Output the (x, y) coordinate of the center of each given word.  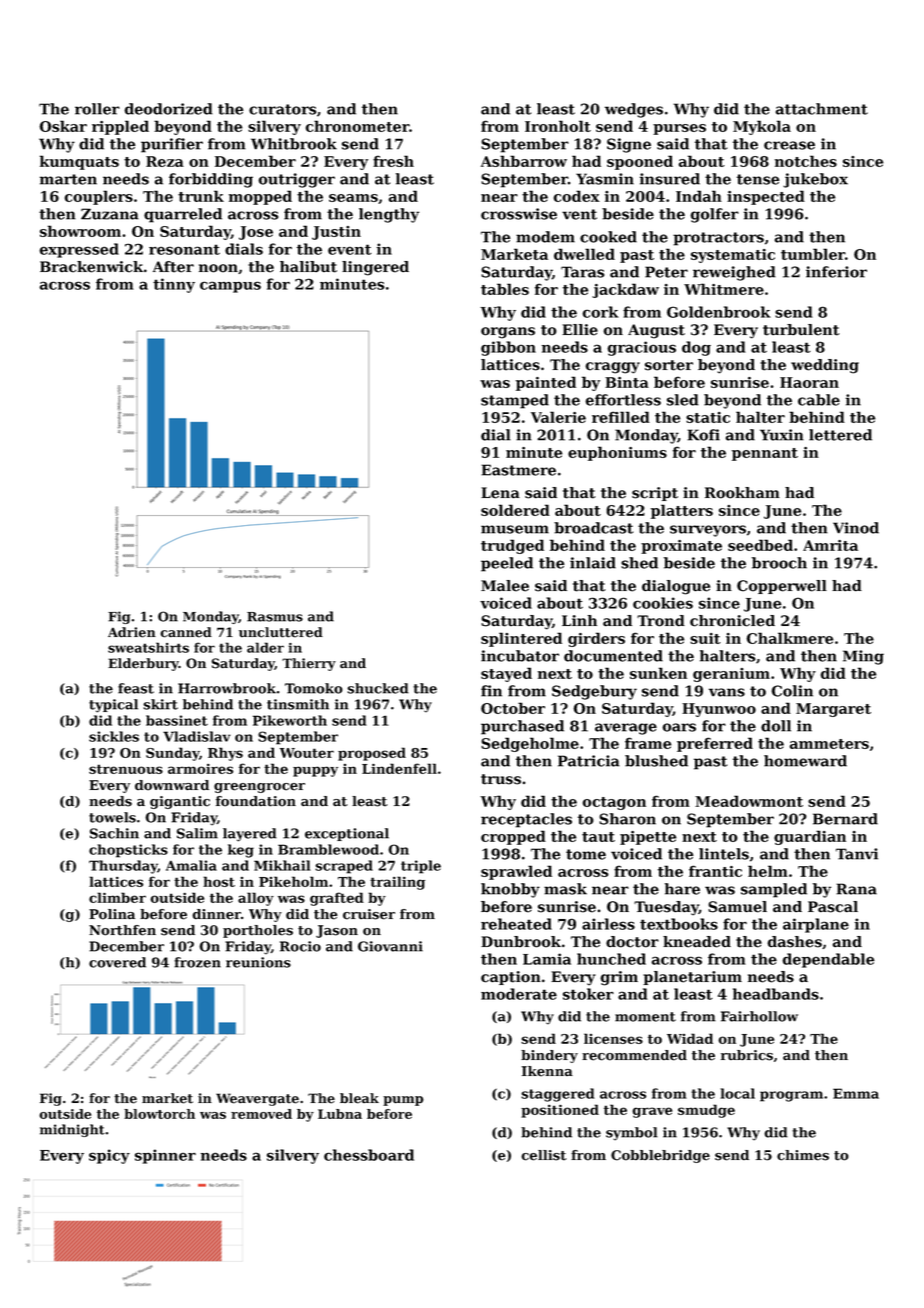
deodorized (168, 109)
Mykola (762, 127)
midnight (72, 1130)
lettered (840, 435)
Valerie (558, 417)
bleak (359, 1098)
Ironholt (558, 126)
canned (186, 632)
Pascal (833, 907)
